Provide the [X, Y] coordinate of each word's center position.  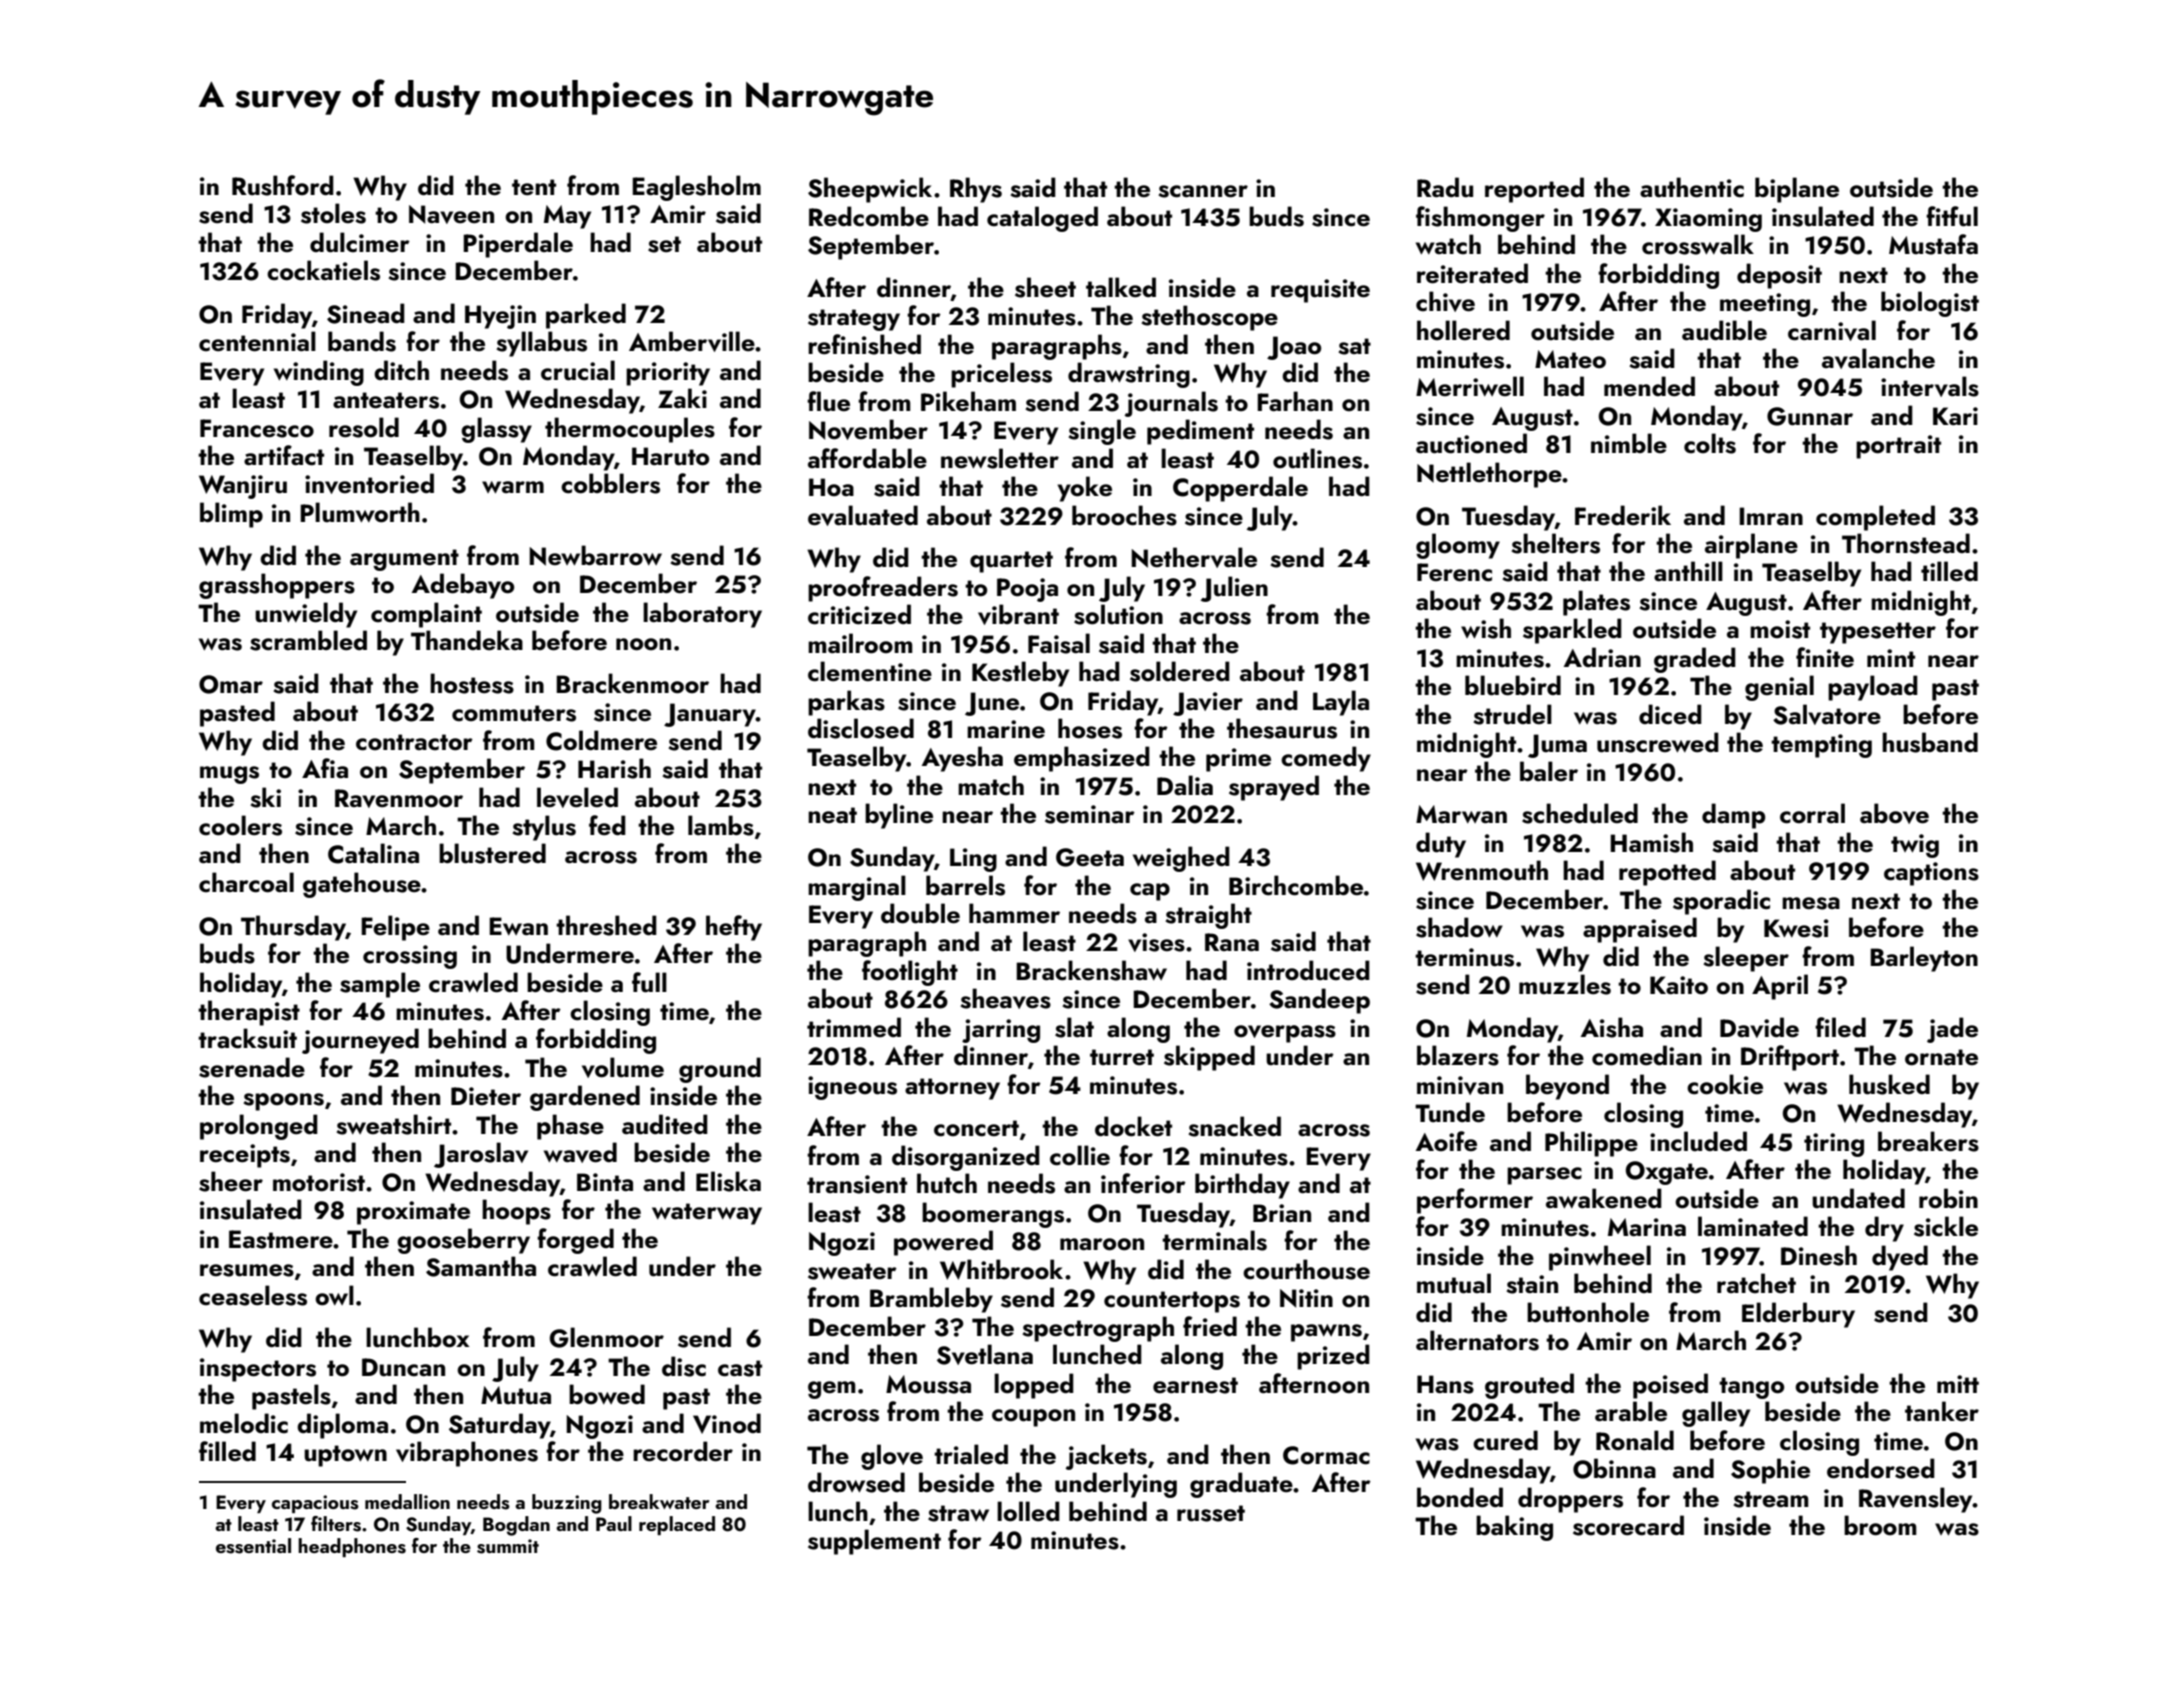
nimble [1629, 443]
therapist [249, 1013]
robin [1948, 1198]
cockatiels [323, 270]
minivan [1460, 1085]
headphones [352, 1547]
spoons [283, 1102]
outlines [1317, 458]
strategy [854, 320]
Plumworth [360, 512]
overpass [1285, 1034]
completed [1875, 518]
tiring [1834, 1145]
